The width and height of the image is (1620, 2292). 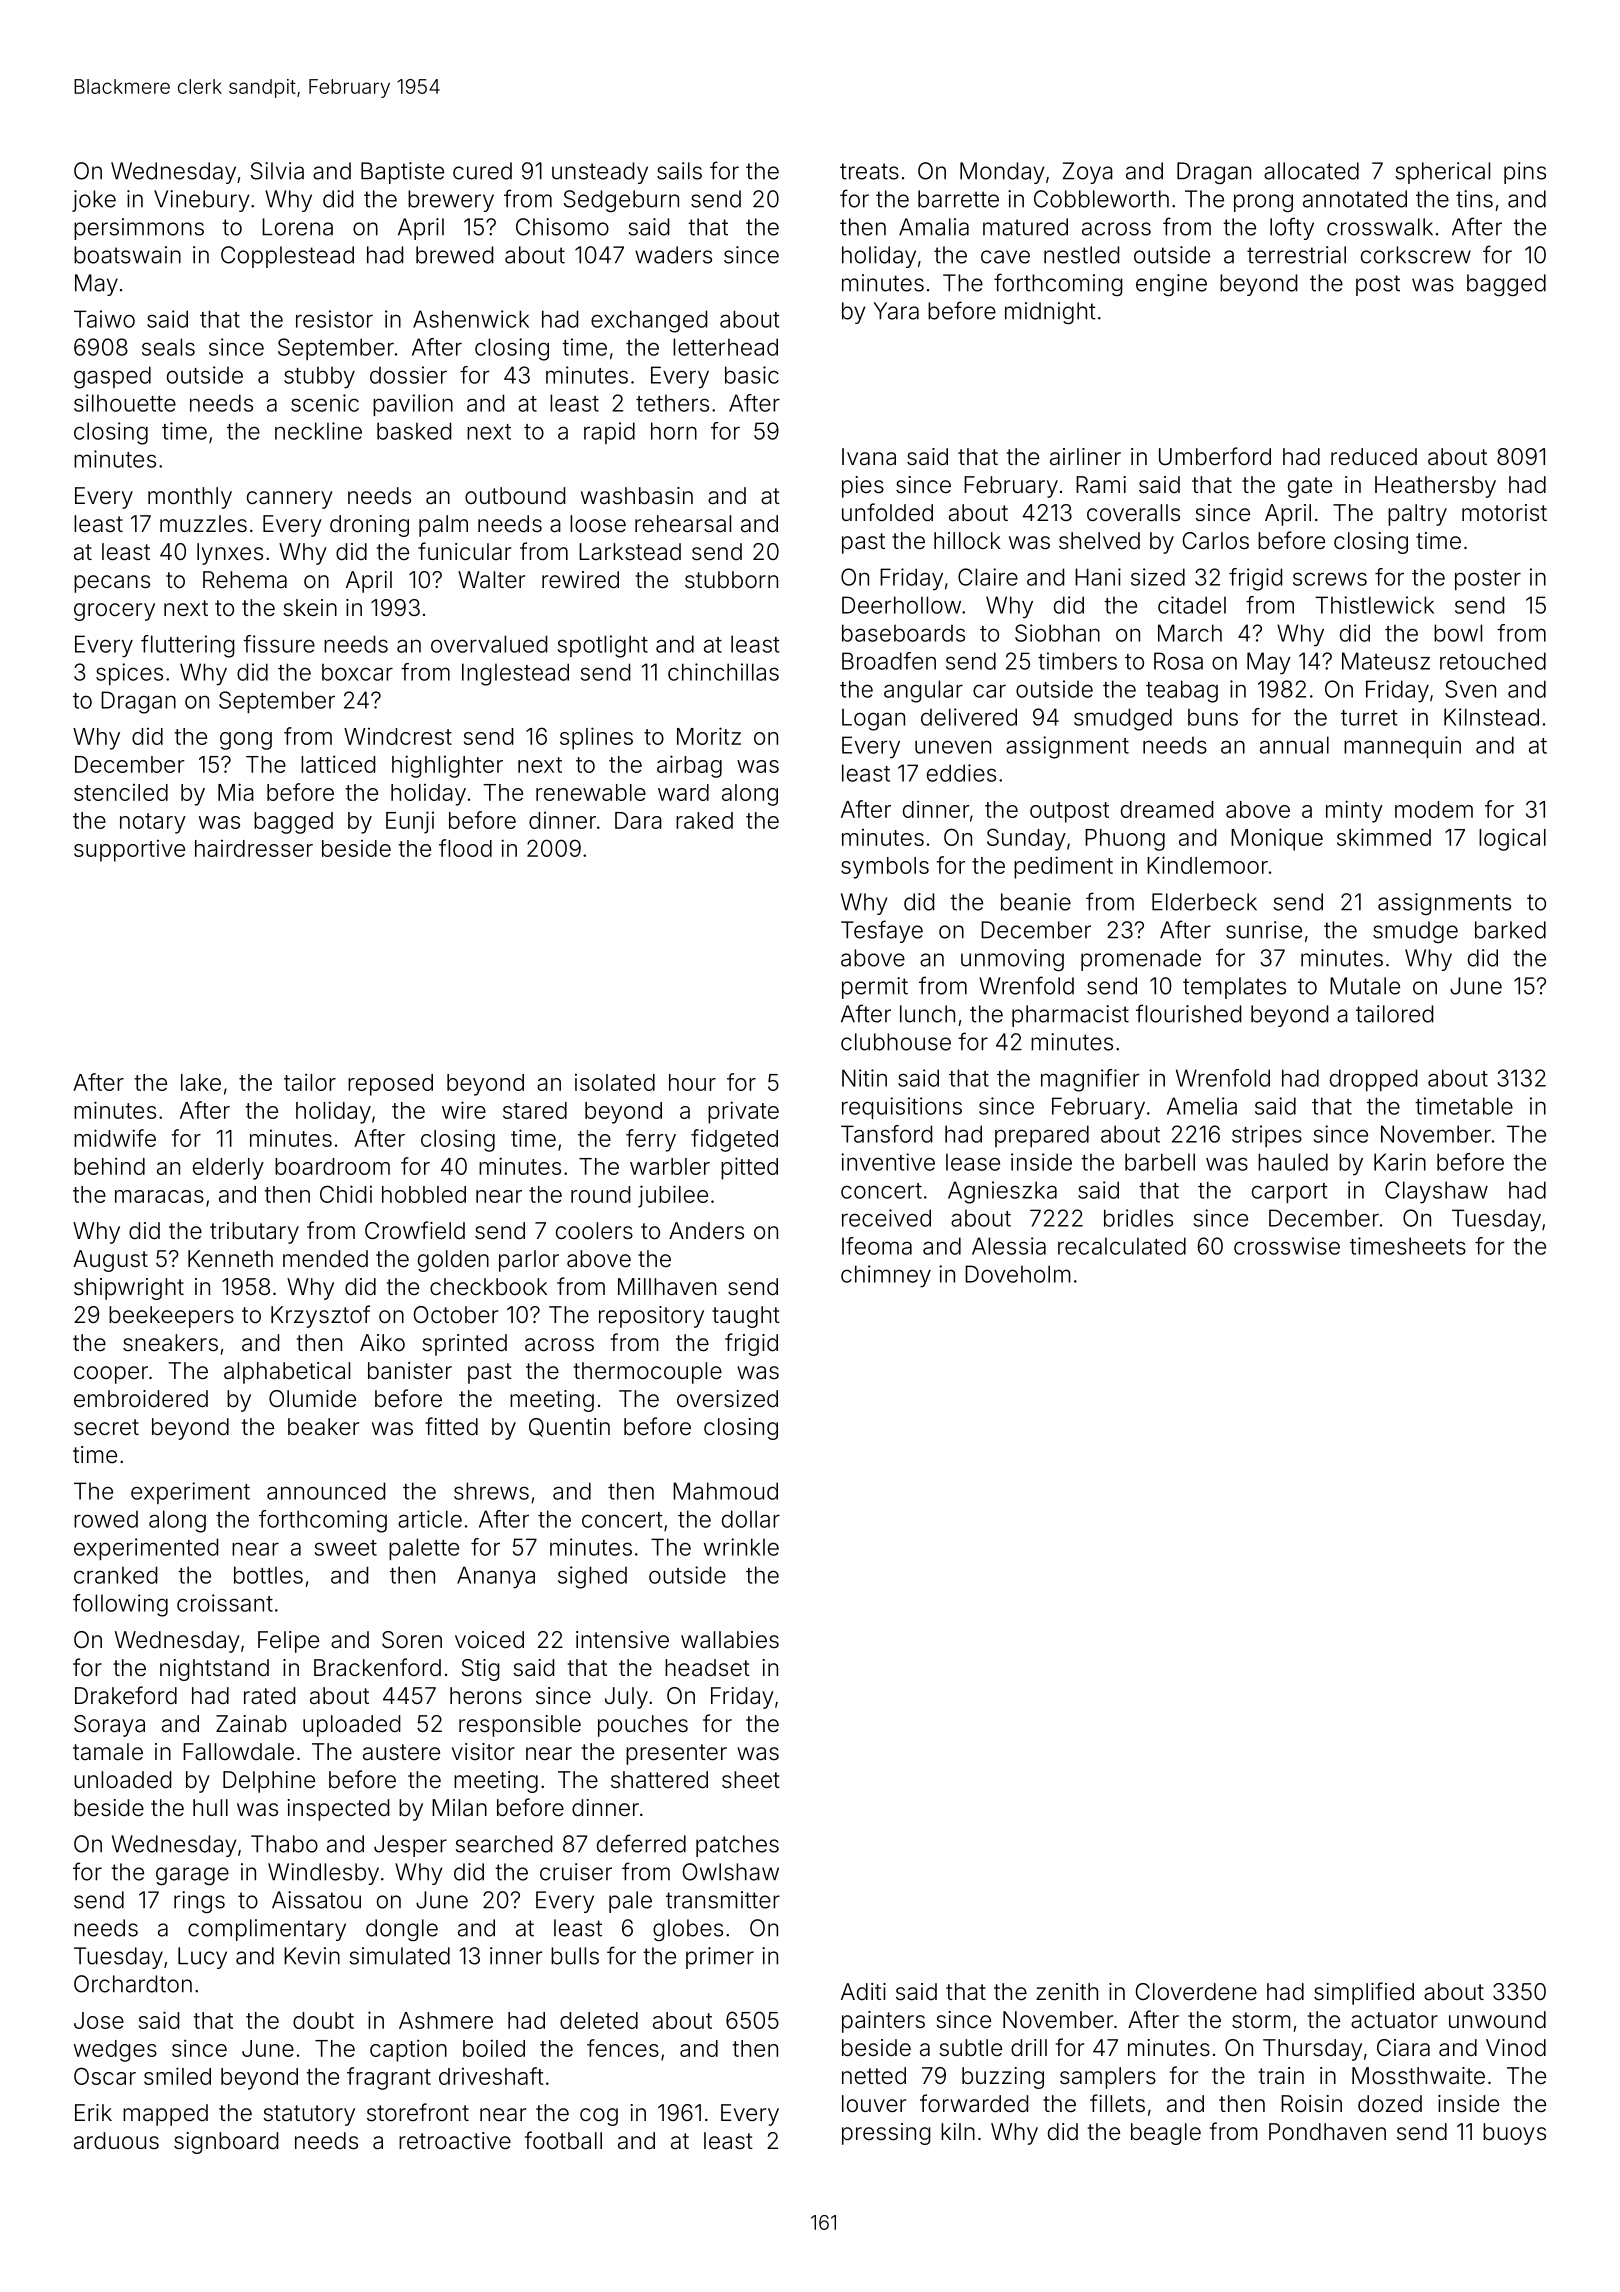 I want to click on doubt, so click(x=323, y=2020).
